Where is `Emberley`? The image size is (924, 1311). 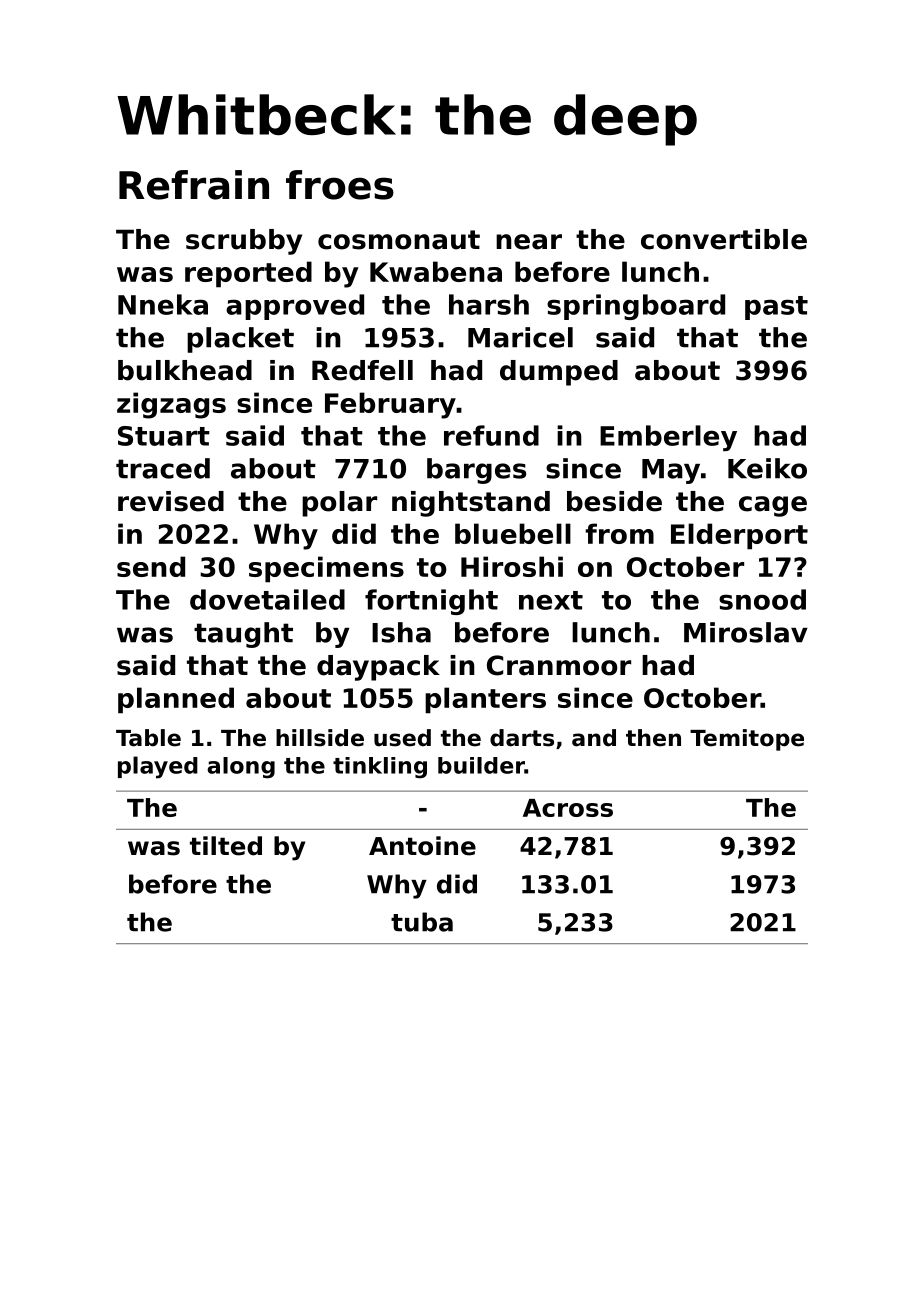
Emberley is located at coordinates (668, 438).
